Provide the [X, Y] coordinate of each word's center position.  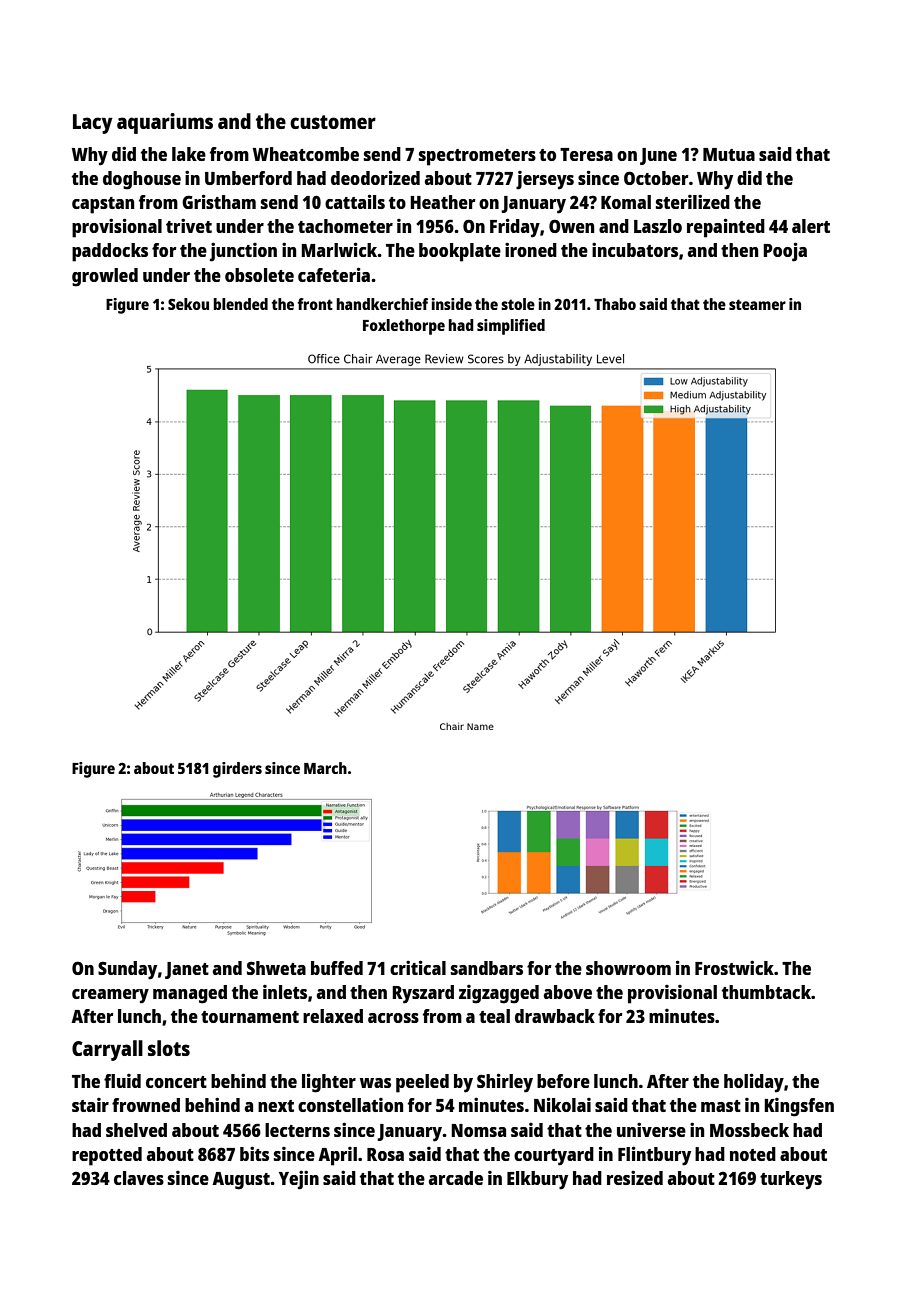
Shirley [505, 1083]
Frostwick [734, 967]
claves [139, 1178]
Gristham [219, 201]
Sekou [188, 304]
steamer [757, 304]
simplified [511, 327]
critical [418, 967]
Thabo [615, 304]
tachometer [345, 226]
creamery [110, 996]
